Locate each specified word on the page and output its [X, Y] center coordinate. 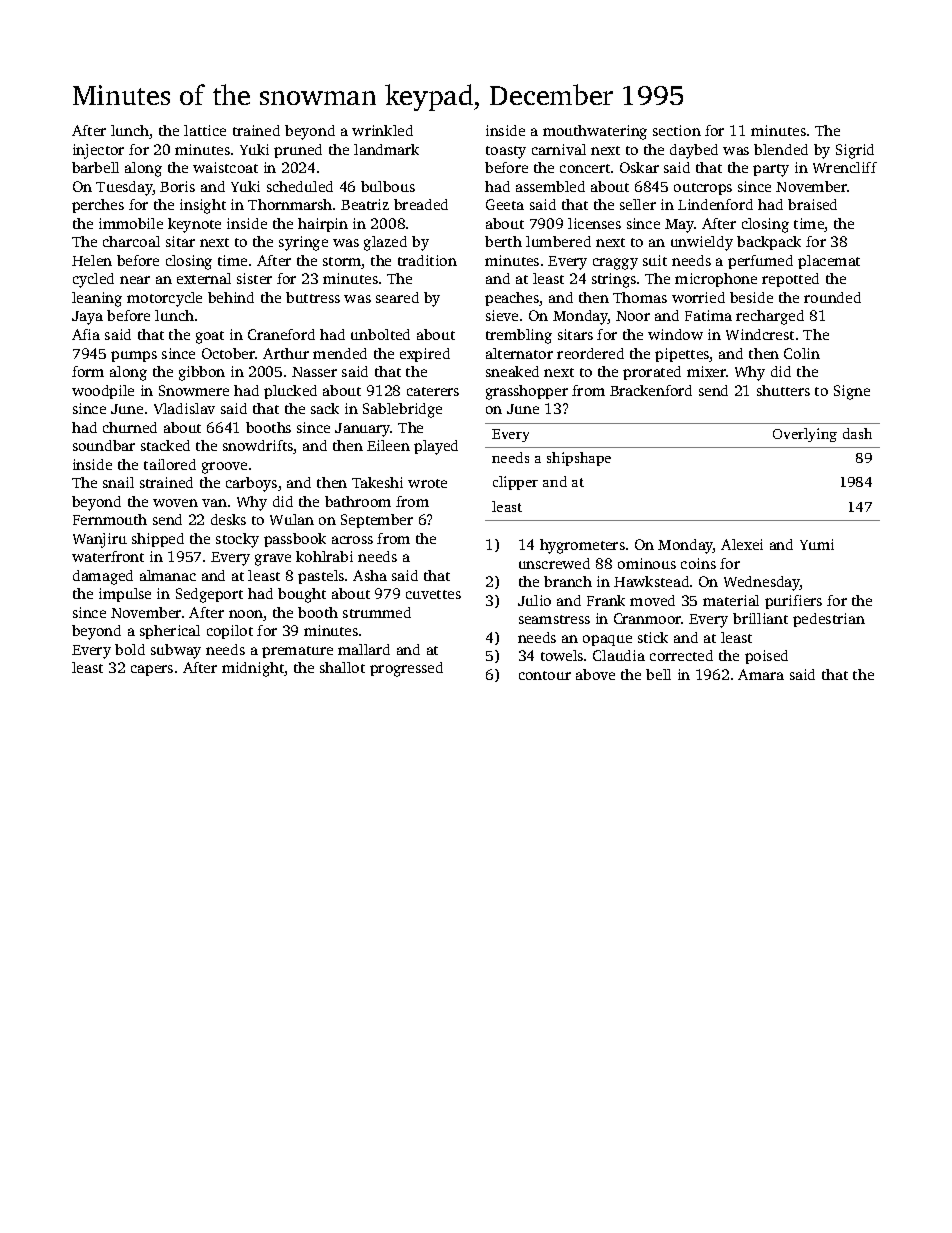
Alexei [742, 544]
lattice [205, 130]
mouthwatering [595, 132]
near [135, 280]
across [352, 540]
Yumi [817, 544]
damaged [103, 577]
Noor [633, 316]
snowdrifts [258, 447]
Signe [852, 392]
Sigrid [855, 151]
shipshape [579, 459]
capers [152, 670]
